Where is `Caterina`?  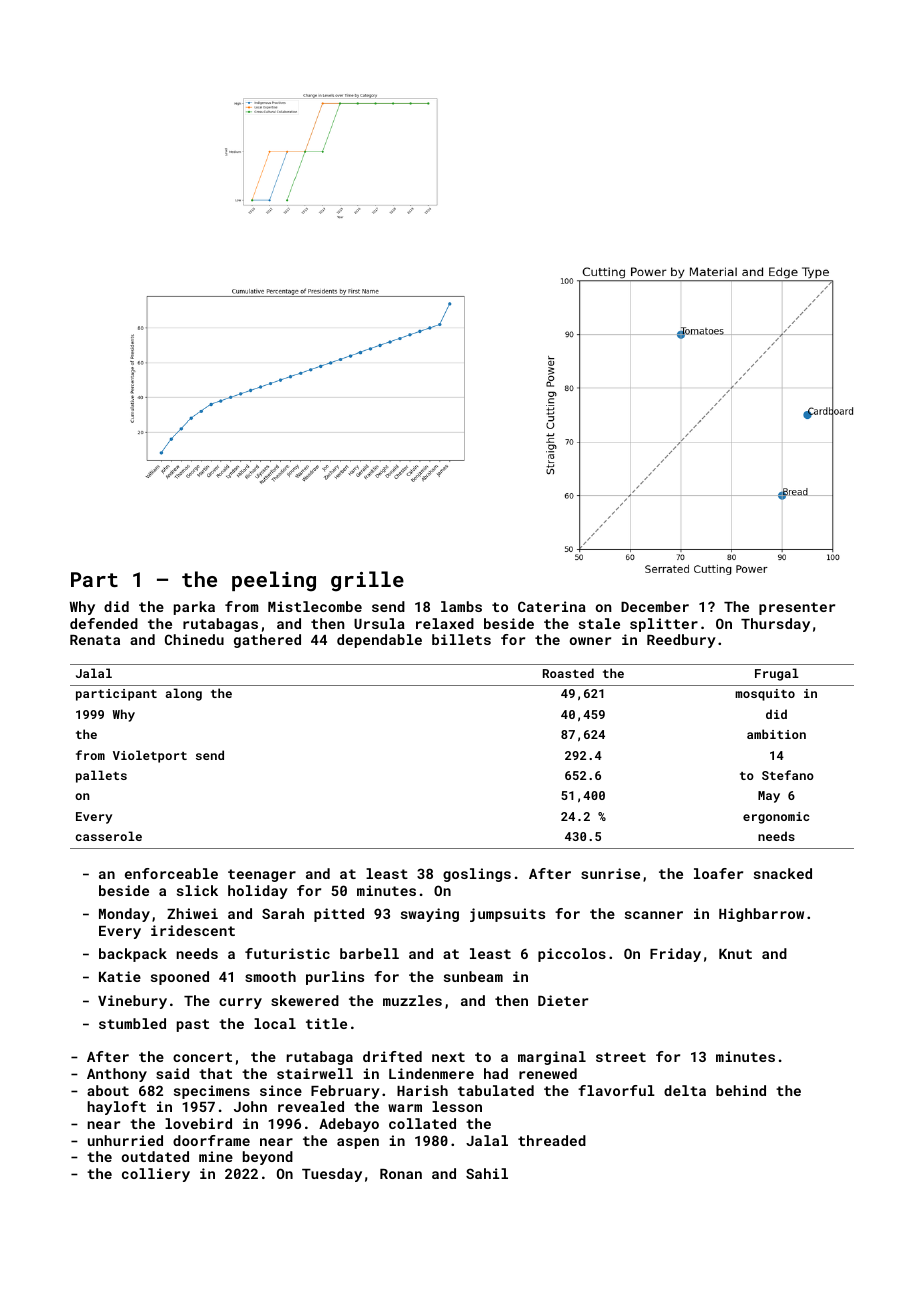
Caterina is located at coordinates (552, 606).
